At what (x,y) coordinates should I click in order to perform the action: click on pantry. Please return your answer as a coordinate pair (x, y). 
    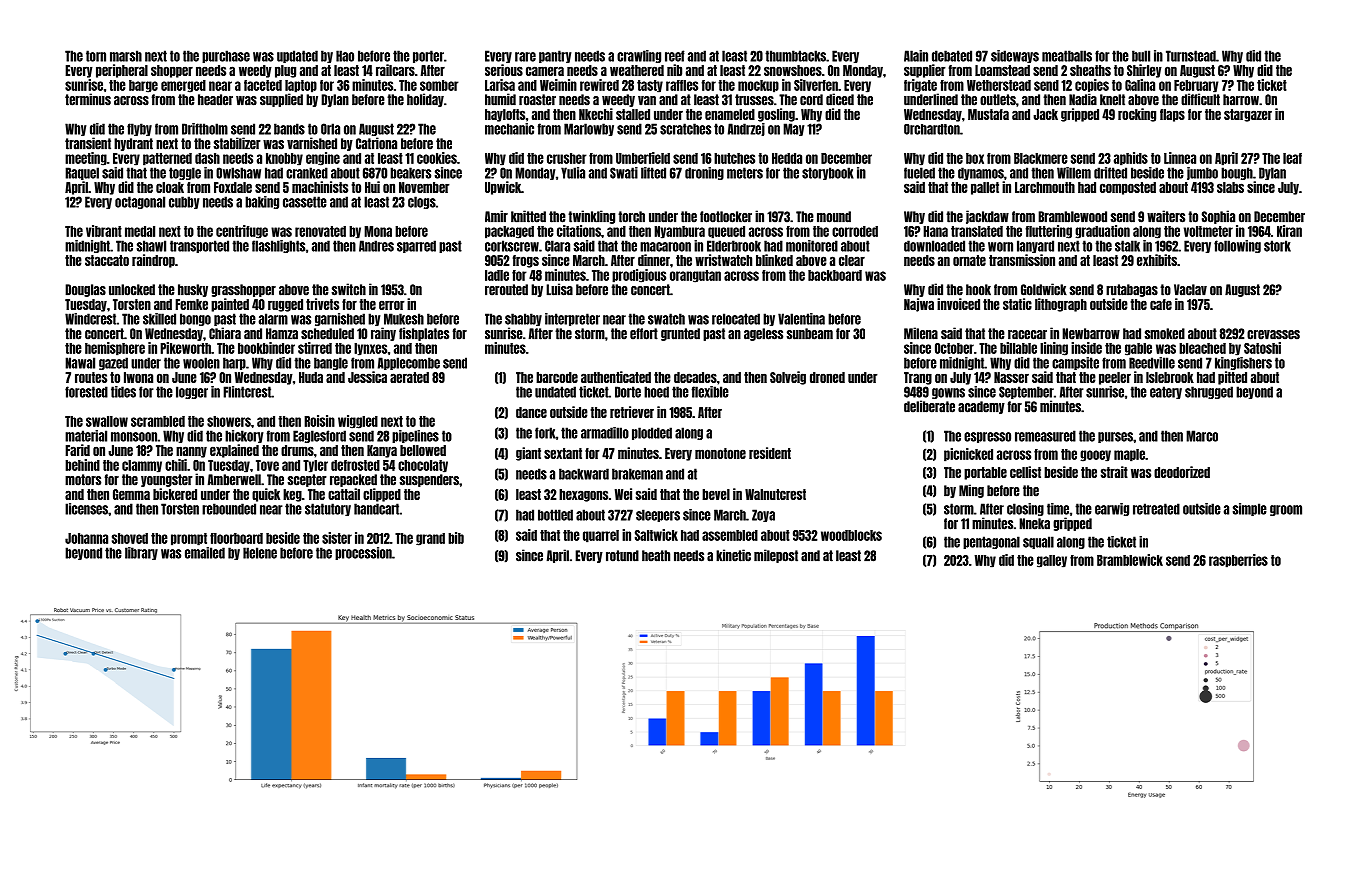
    Looking at the image, I should click on (555, 56).
